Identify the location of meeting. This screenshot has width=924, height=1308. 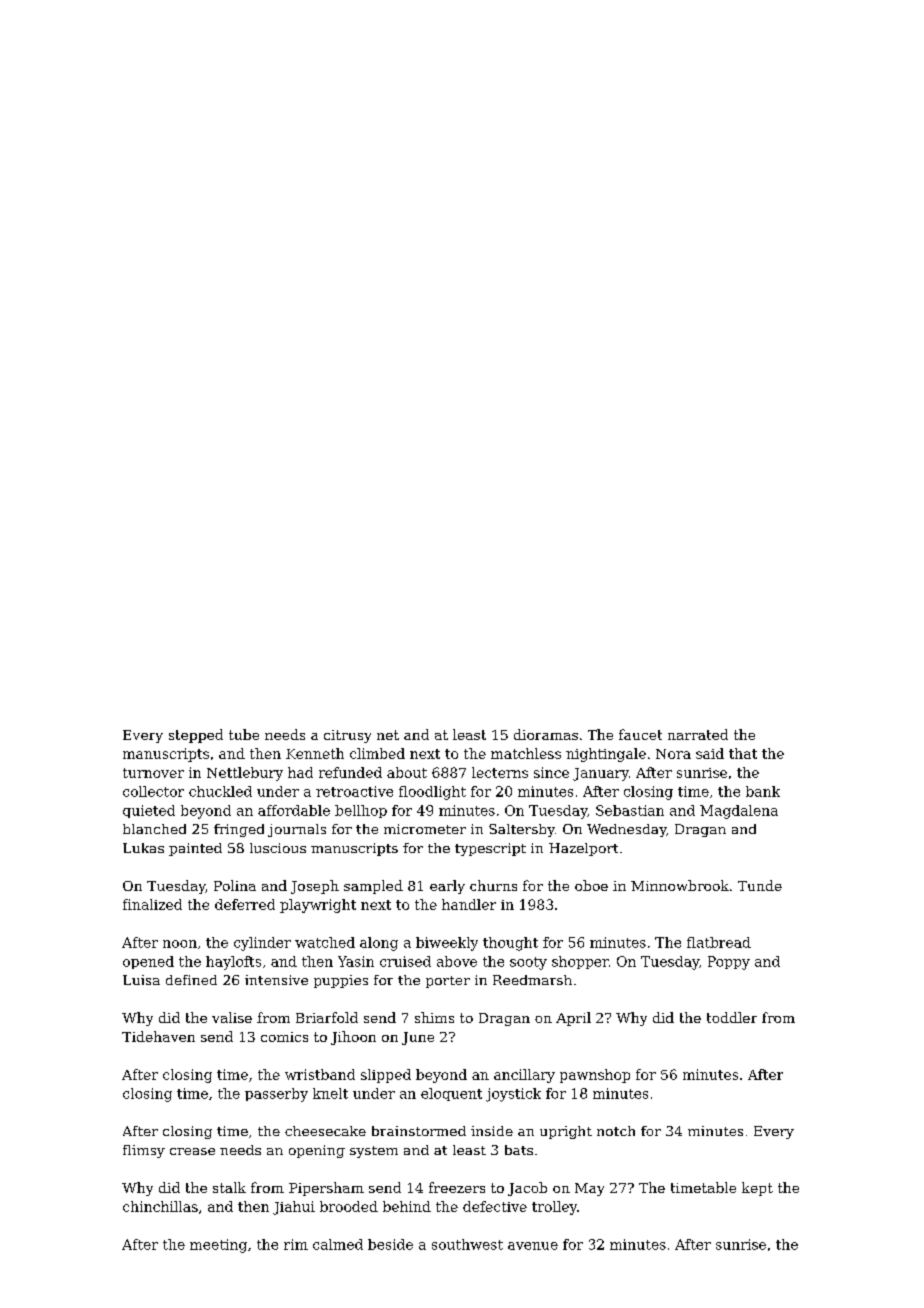
(218, 1246).
